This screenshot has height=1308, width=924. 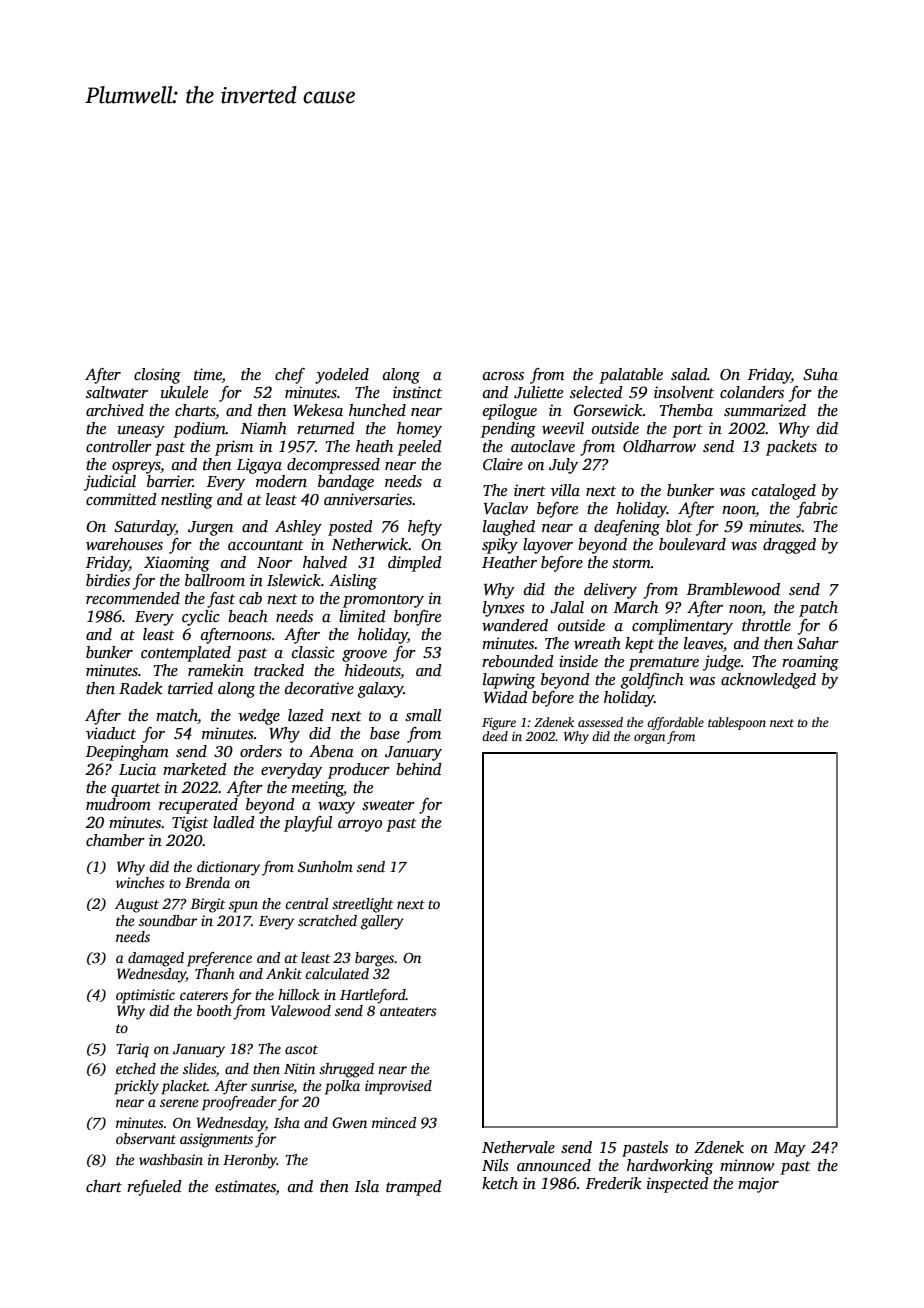 I want to click on Isla, so click(x=367, y=1186).
